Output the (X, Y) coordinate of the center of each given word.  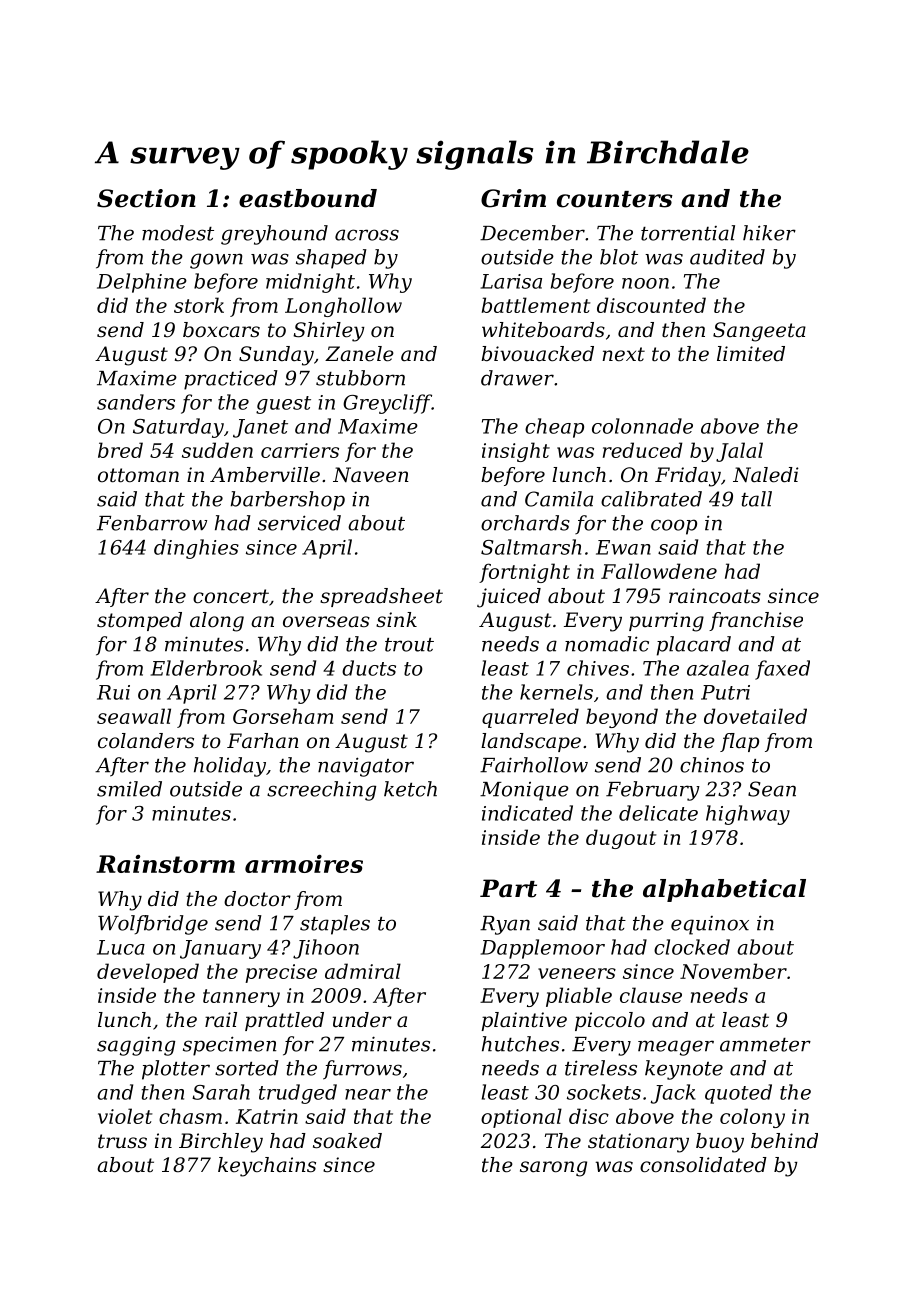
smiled (129, 789)
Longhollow (343, 307)
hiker (769, 233)
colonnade (642, 426)
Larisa (511, 281)
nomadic (607, 644)
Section (146, 198)
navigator (366, 767)
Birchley (221, 1143)
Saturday (178, 428)
